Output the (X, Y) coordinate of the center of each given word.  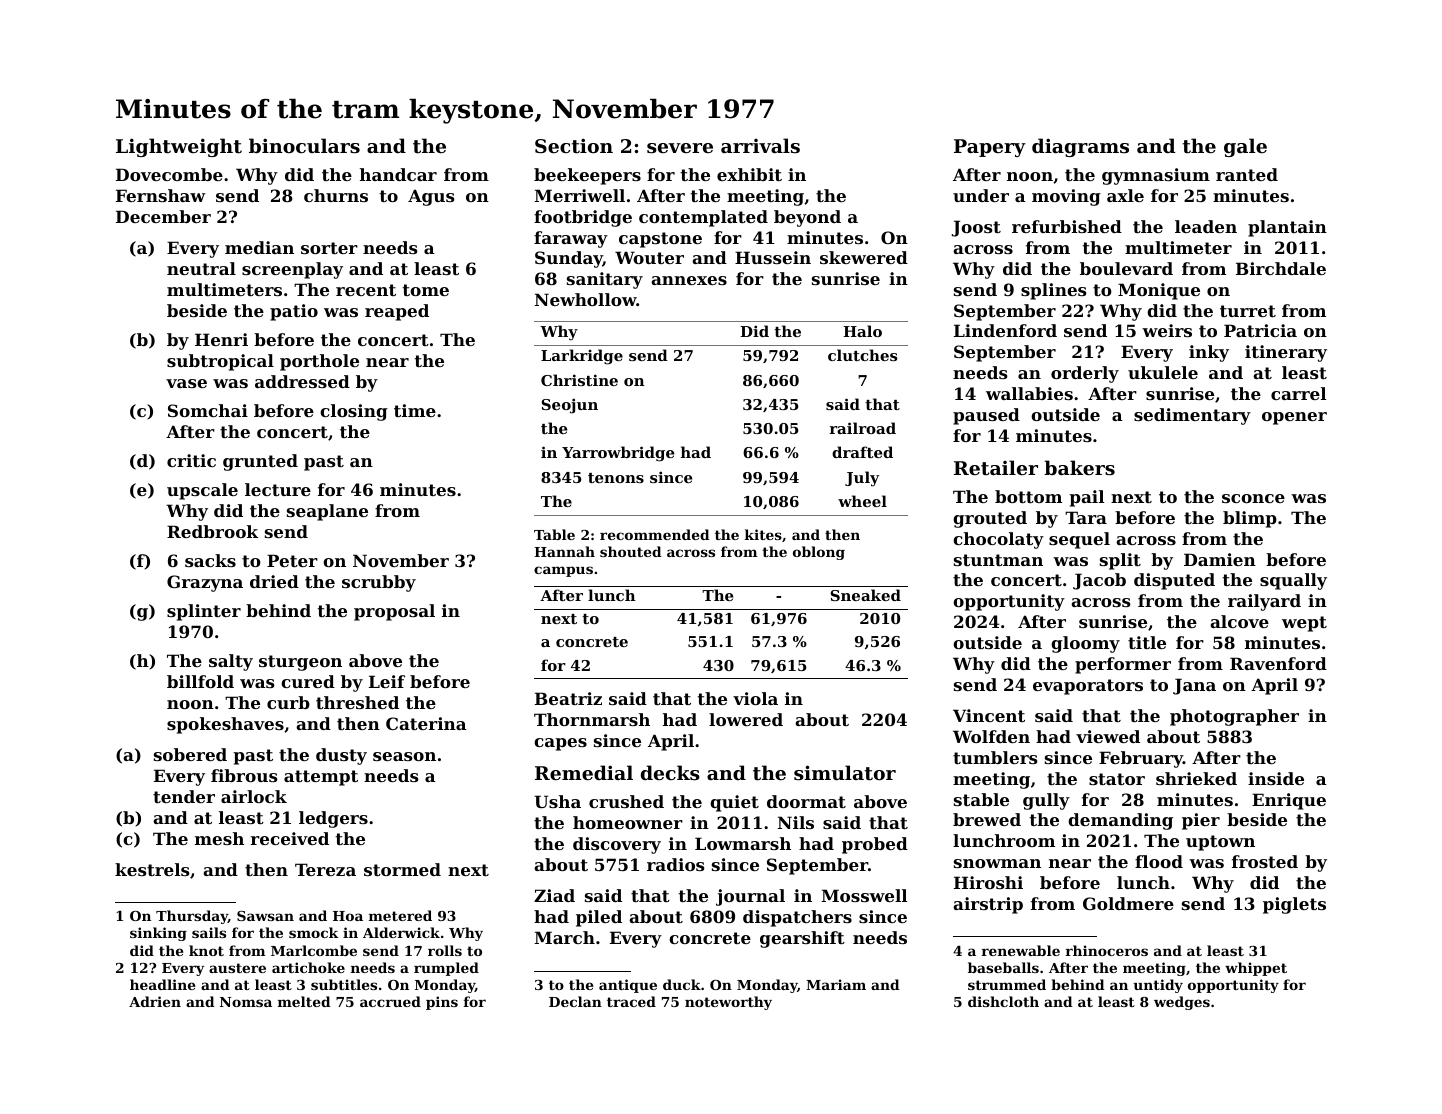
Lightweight (179, 147)
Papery (990, 148)
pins (442, 1003)
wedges (1182, 1003)
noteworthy (728, 1003)
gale (1245, 147)
